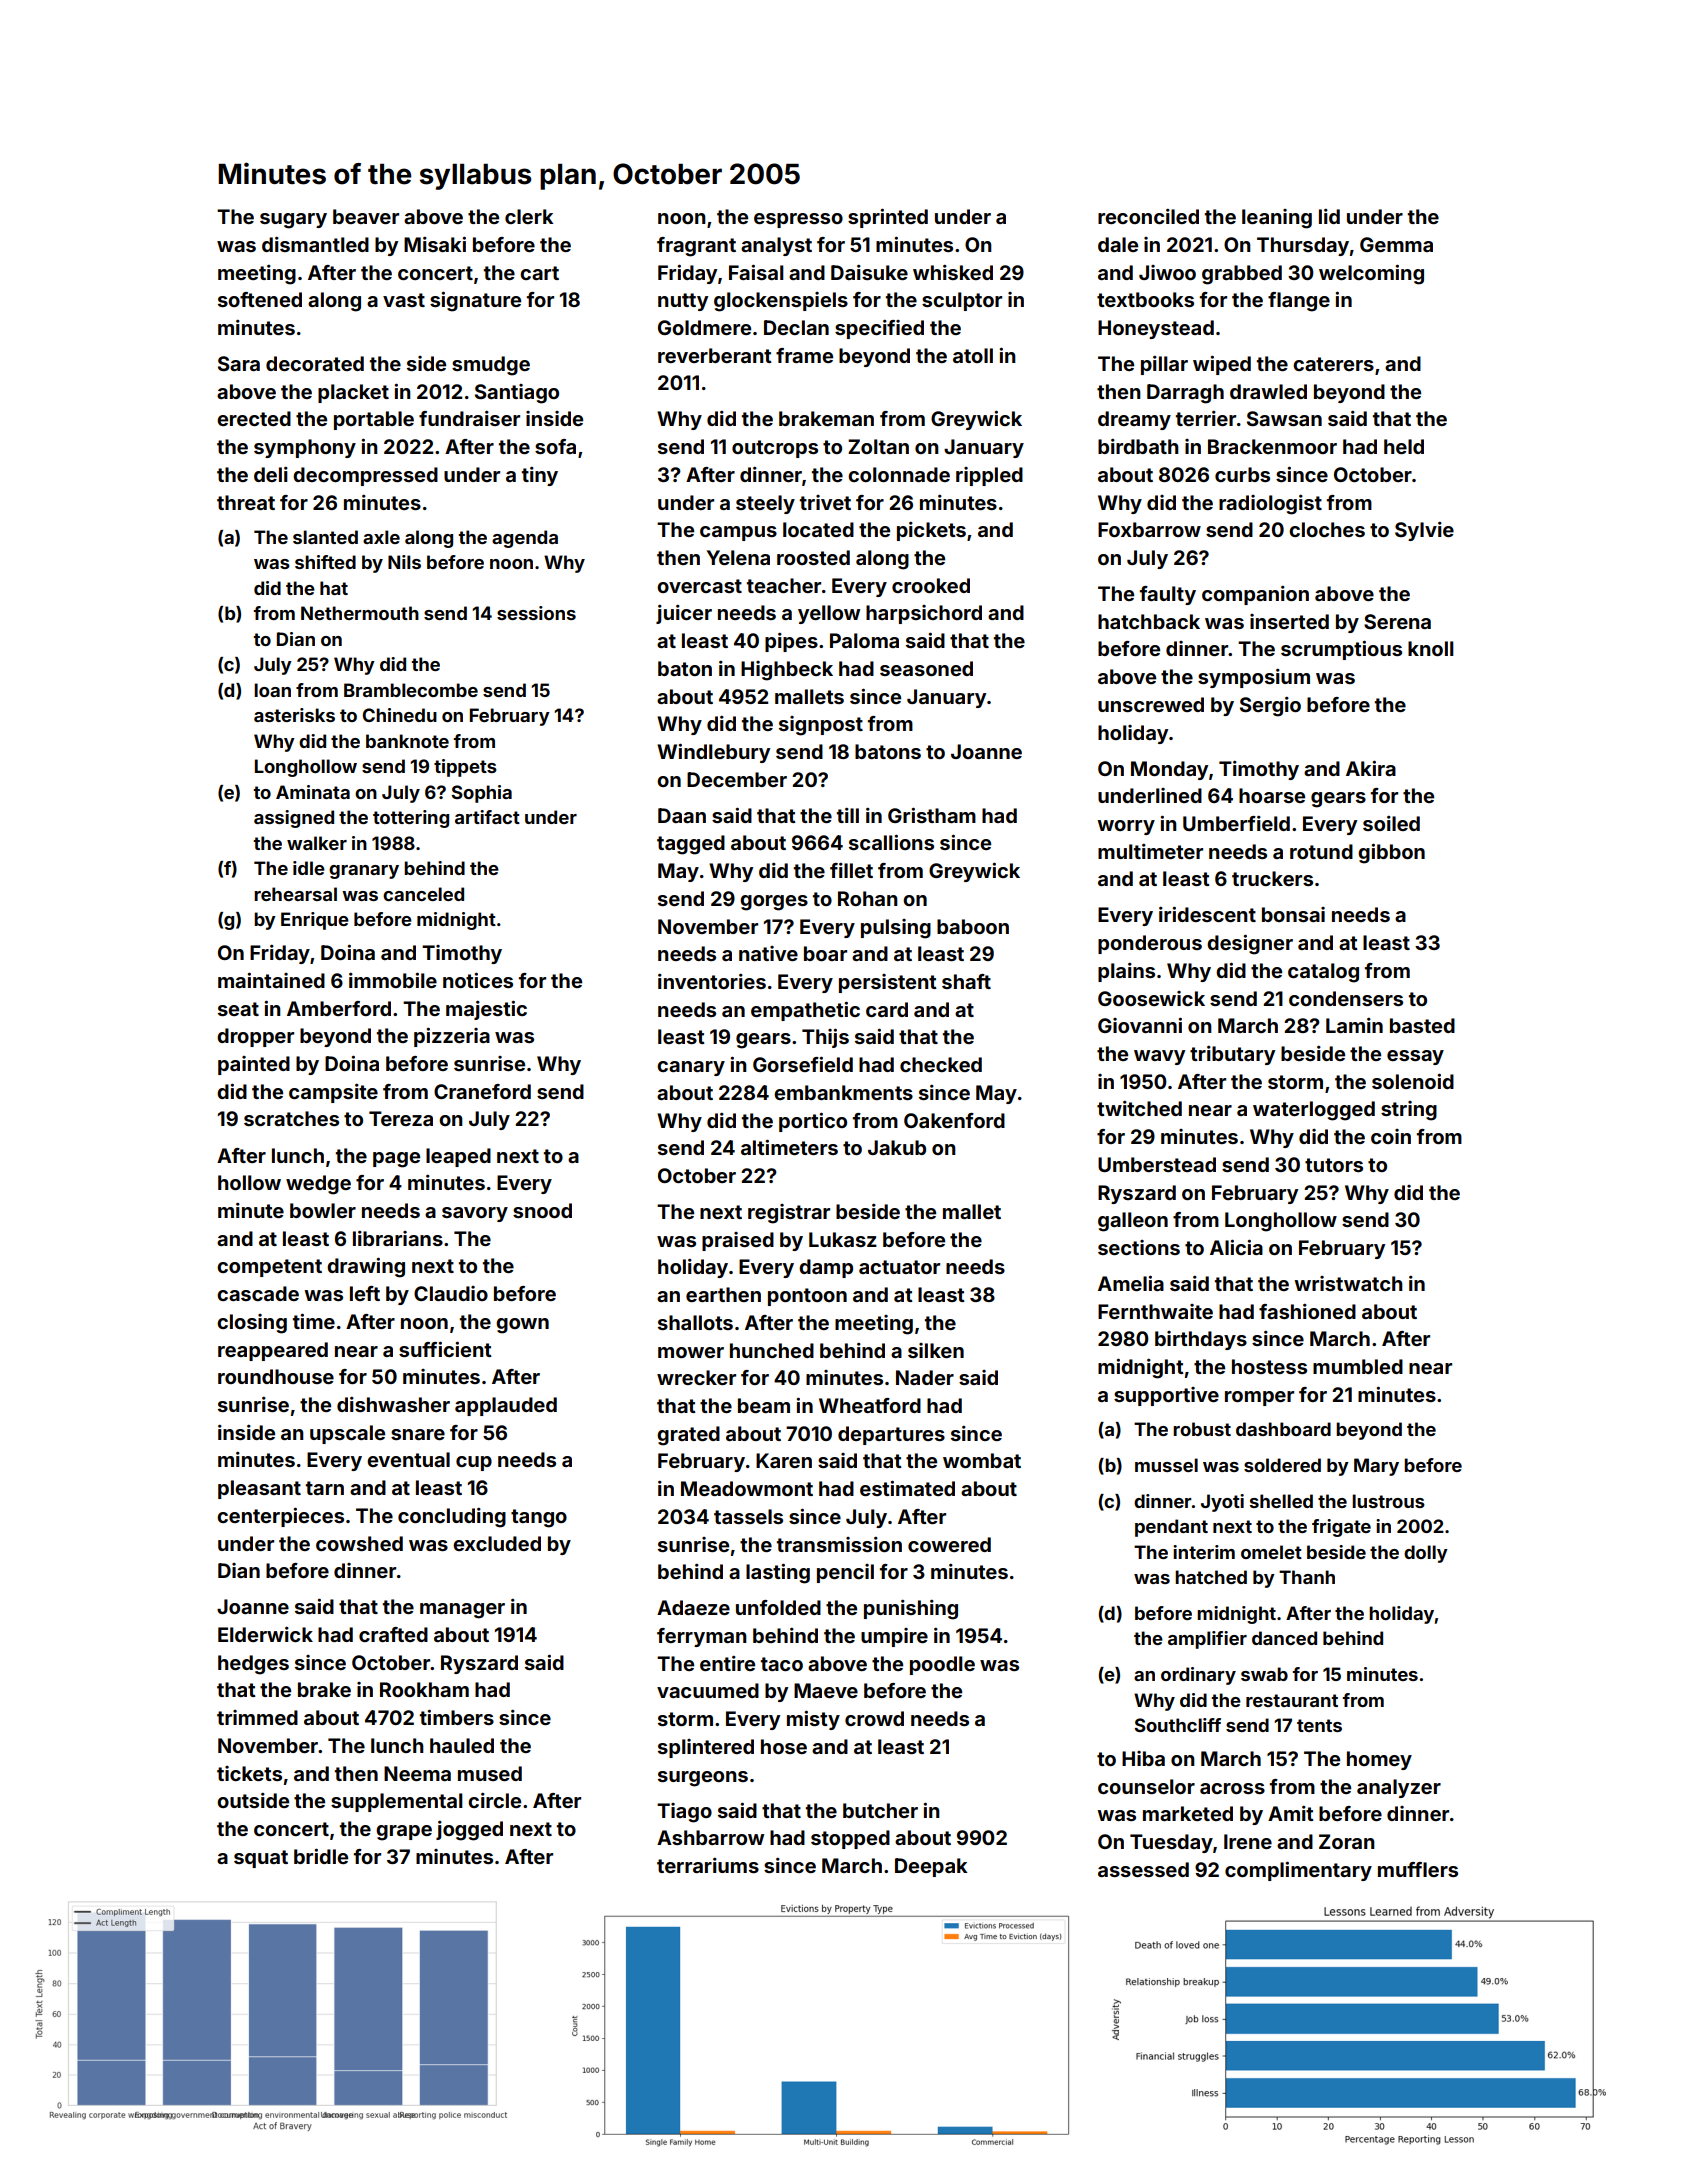  What do you see at coordinates (1347, 1841) in the page?
I see `Zoran` at bounding box center [1347, 1841].
